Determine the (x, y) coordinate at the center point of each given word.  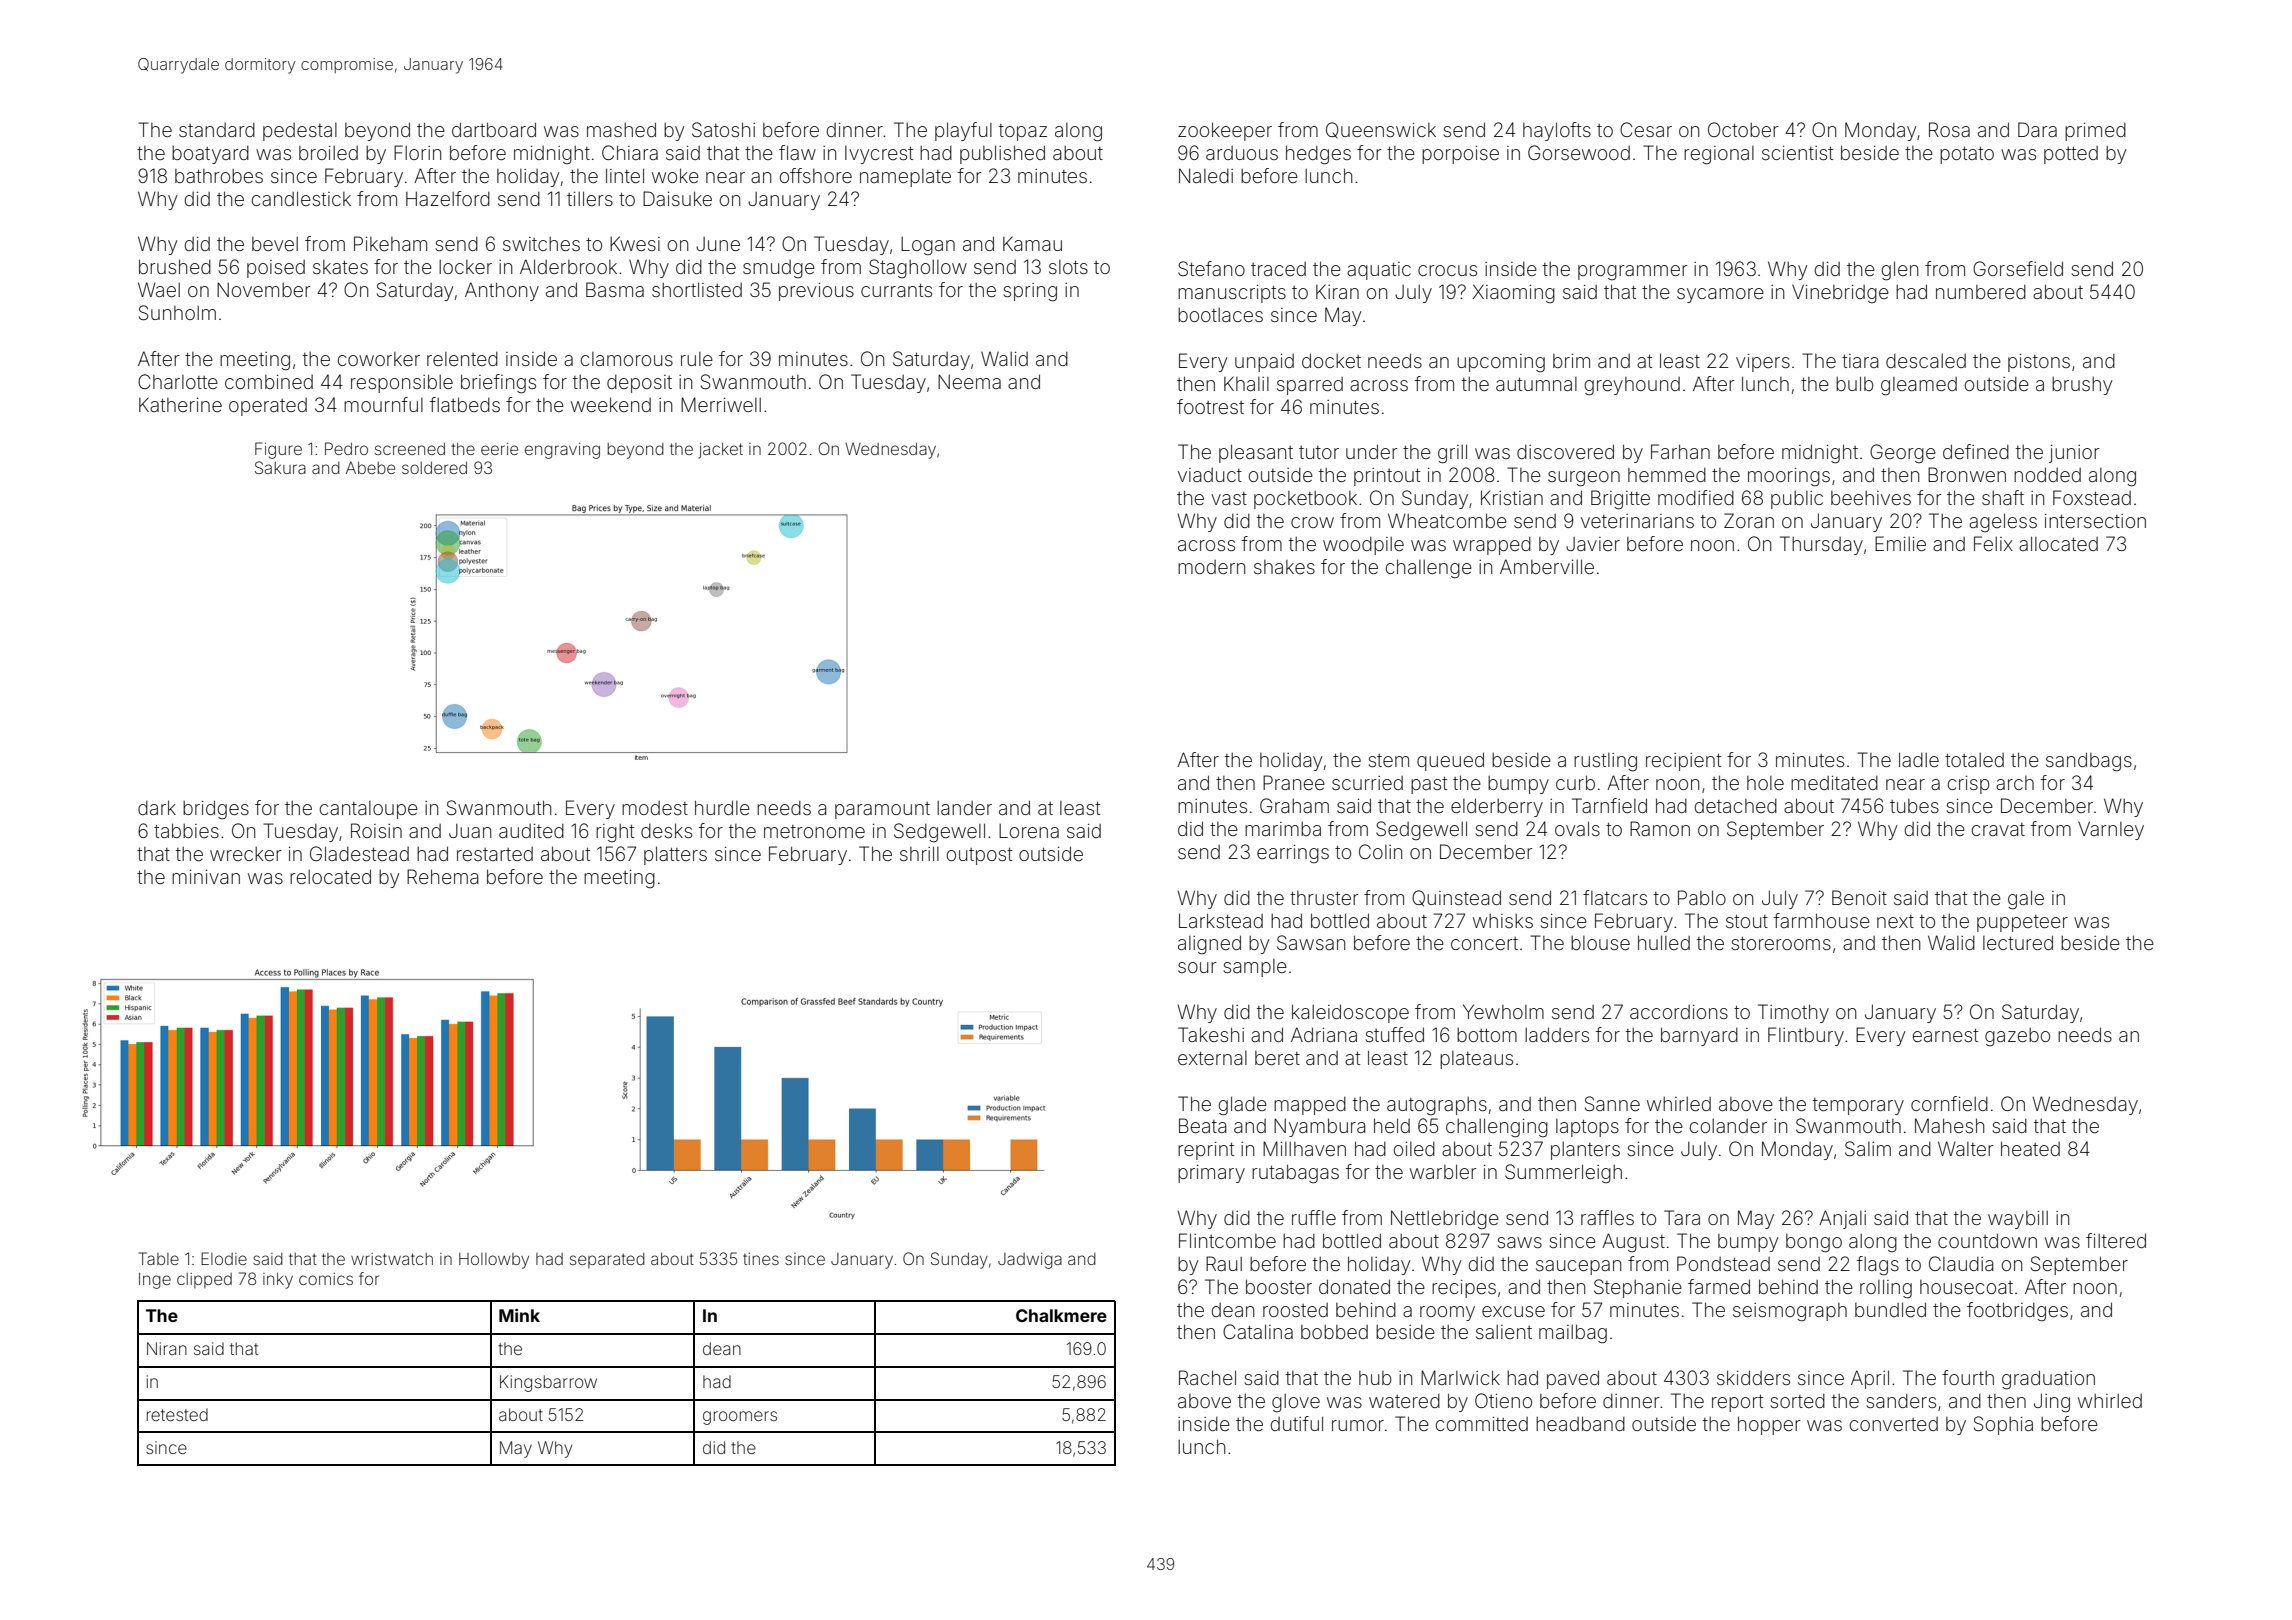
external (1212, 1058)
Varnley (2111, 830)
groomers (740, 1418)
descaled (1926, 361)
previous (816, 292)
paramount (882, 810)
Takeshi (1211, 1034)
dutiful (1296, 1423)
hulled (1664, 942)
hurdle (722, 807)
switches (541, 244)
